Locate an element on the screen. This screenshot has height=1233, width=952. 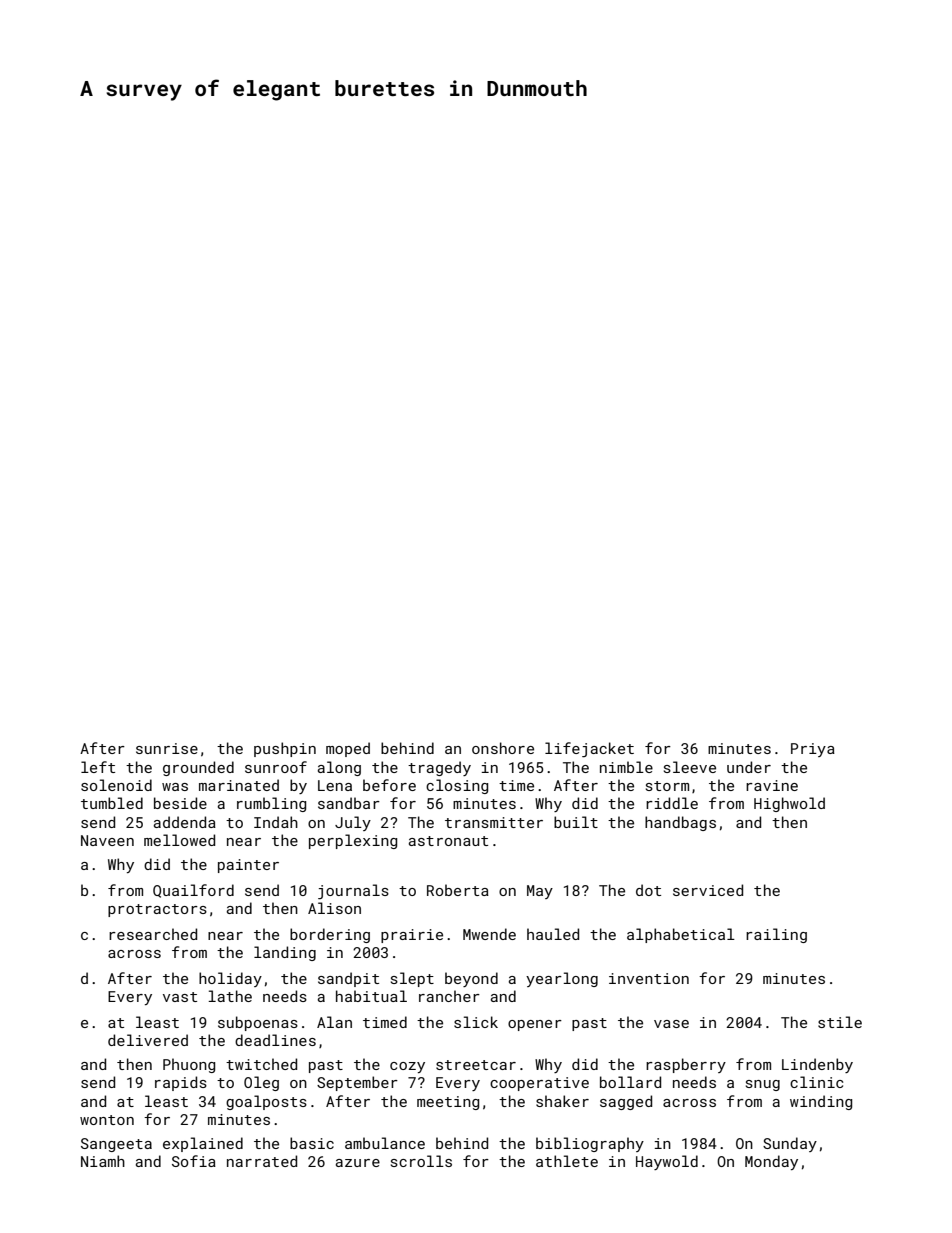
meeting is located at coordinates (448, 1103).
